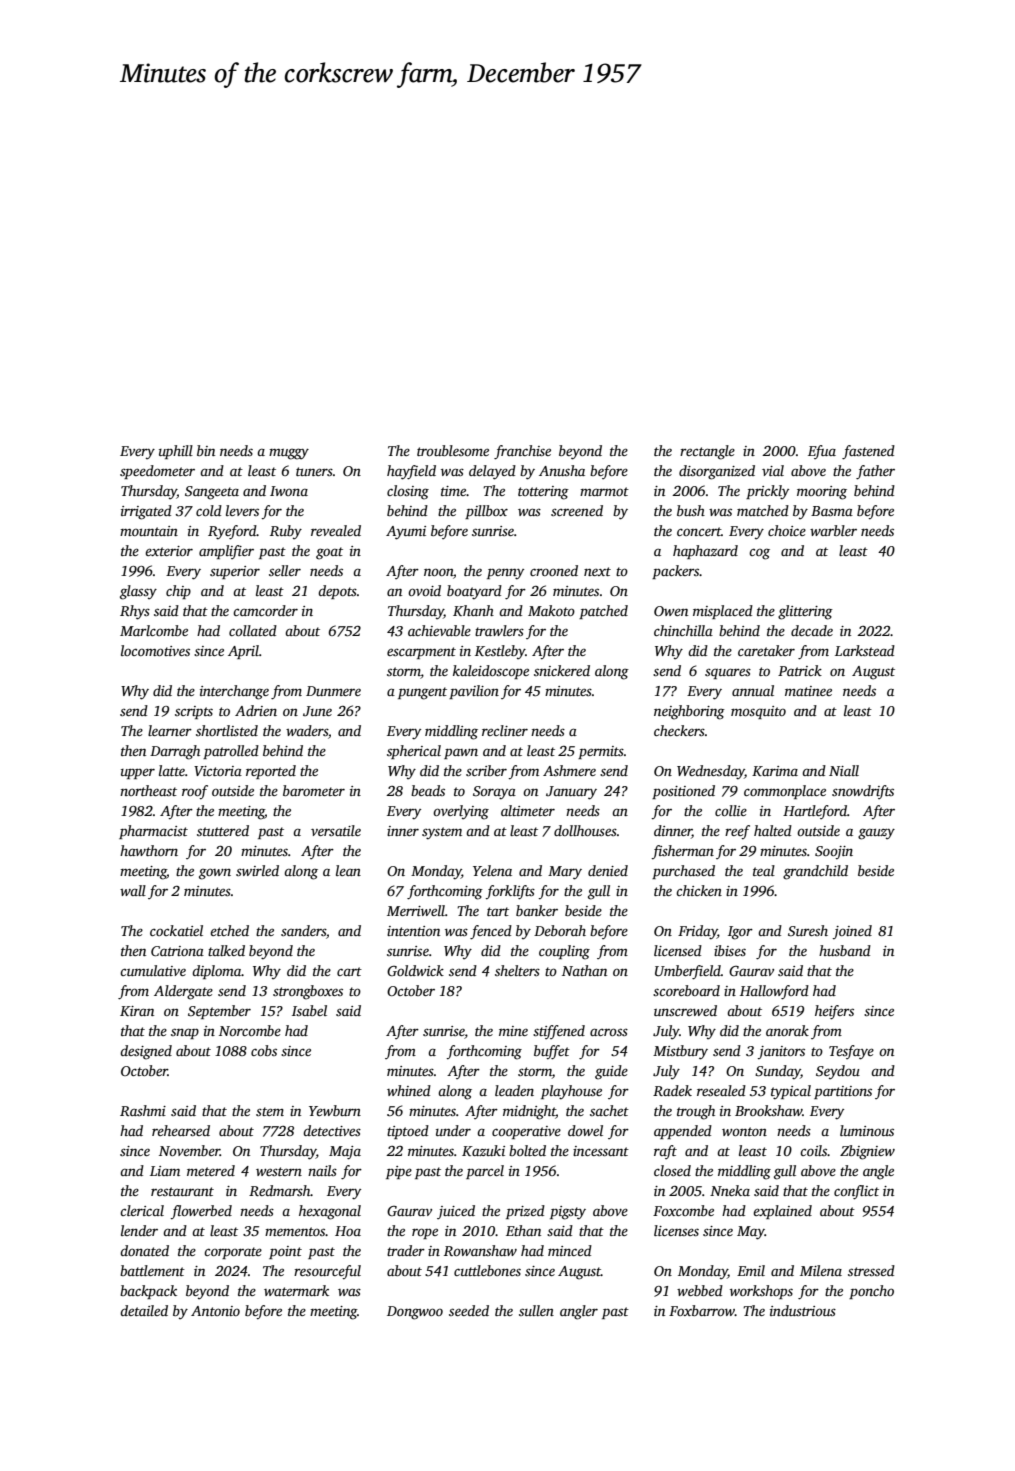 The width and height of the screenshot is (1015, 1471). Describe the element at coordinates (711, 772) in the screenshot. I see `Wednesday` at that location.
